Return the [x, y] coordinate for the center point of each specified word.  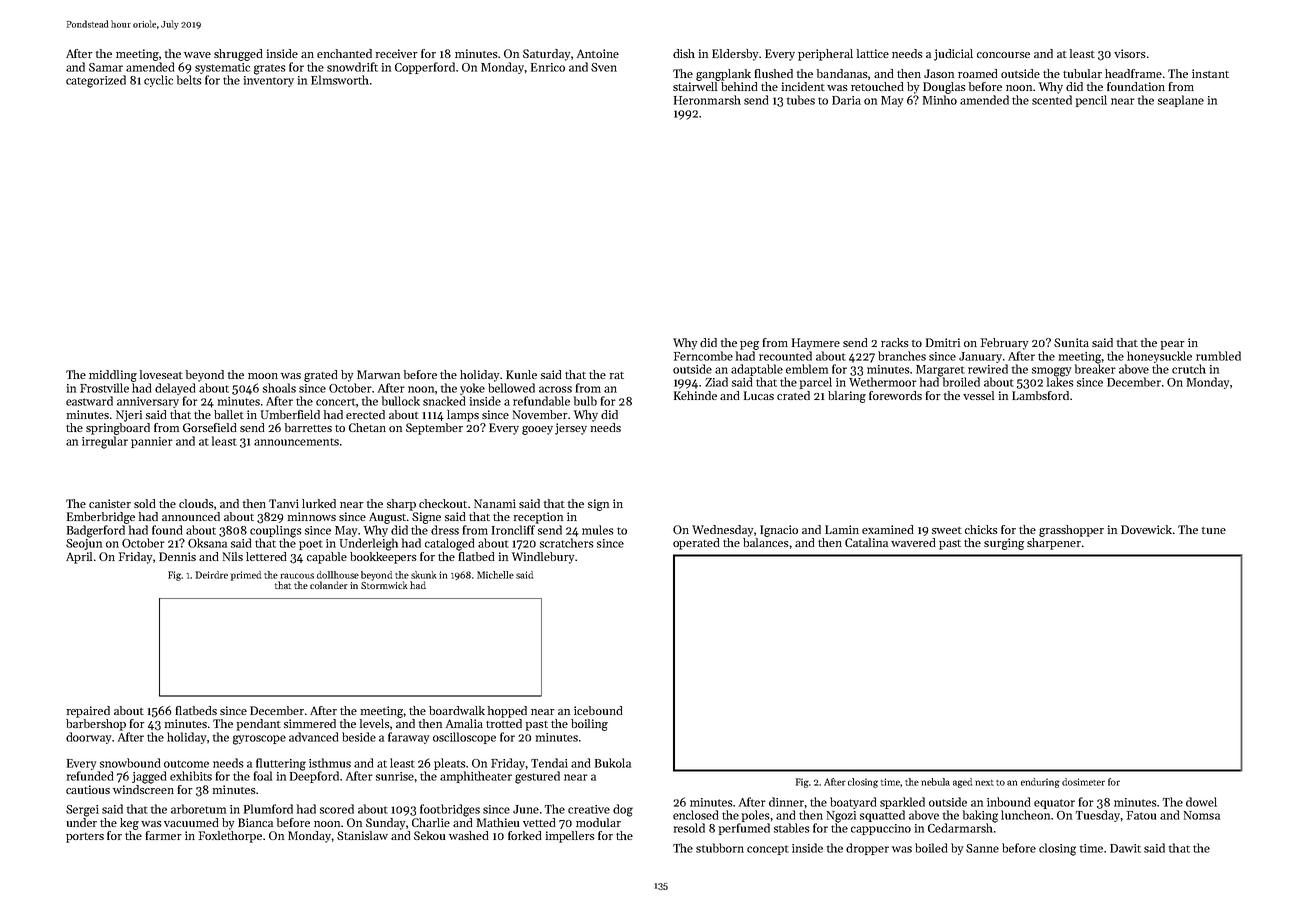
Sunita [1071, 342]
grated [321, 376]
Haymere [816, 344]
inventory [269, 81]
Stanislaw [362, 835]
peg [749, 345]
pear [1173, 345]
